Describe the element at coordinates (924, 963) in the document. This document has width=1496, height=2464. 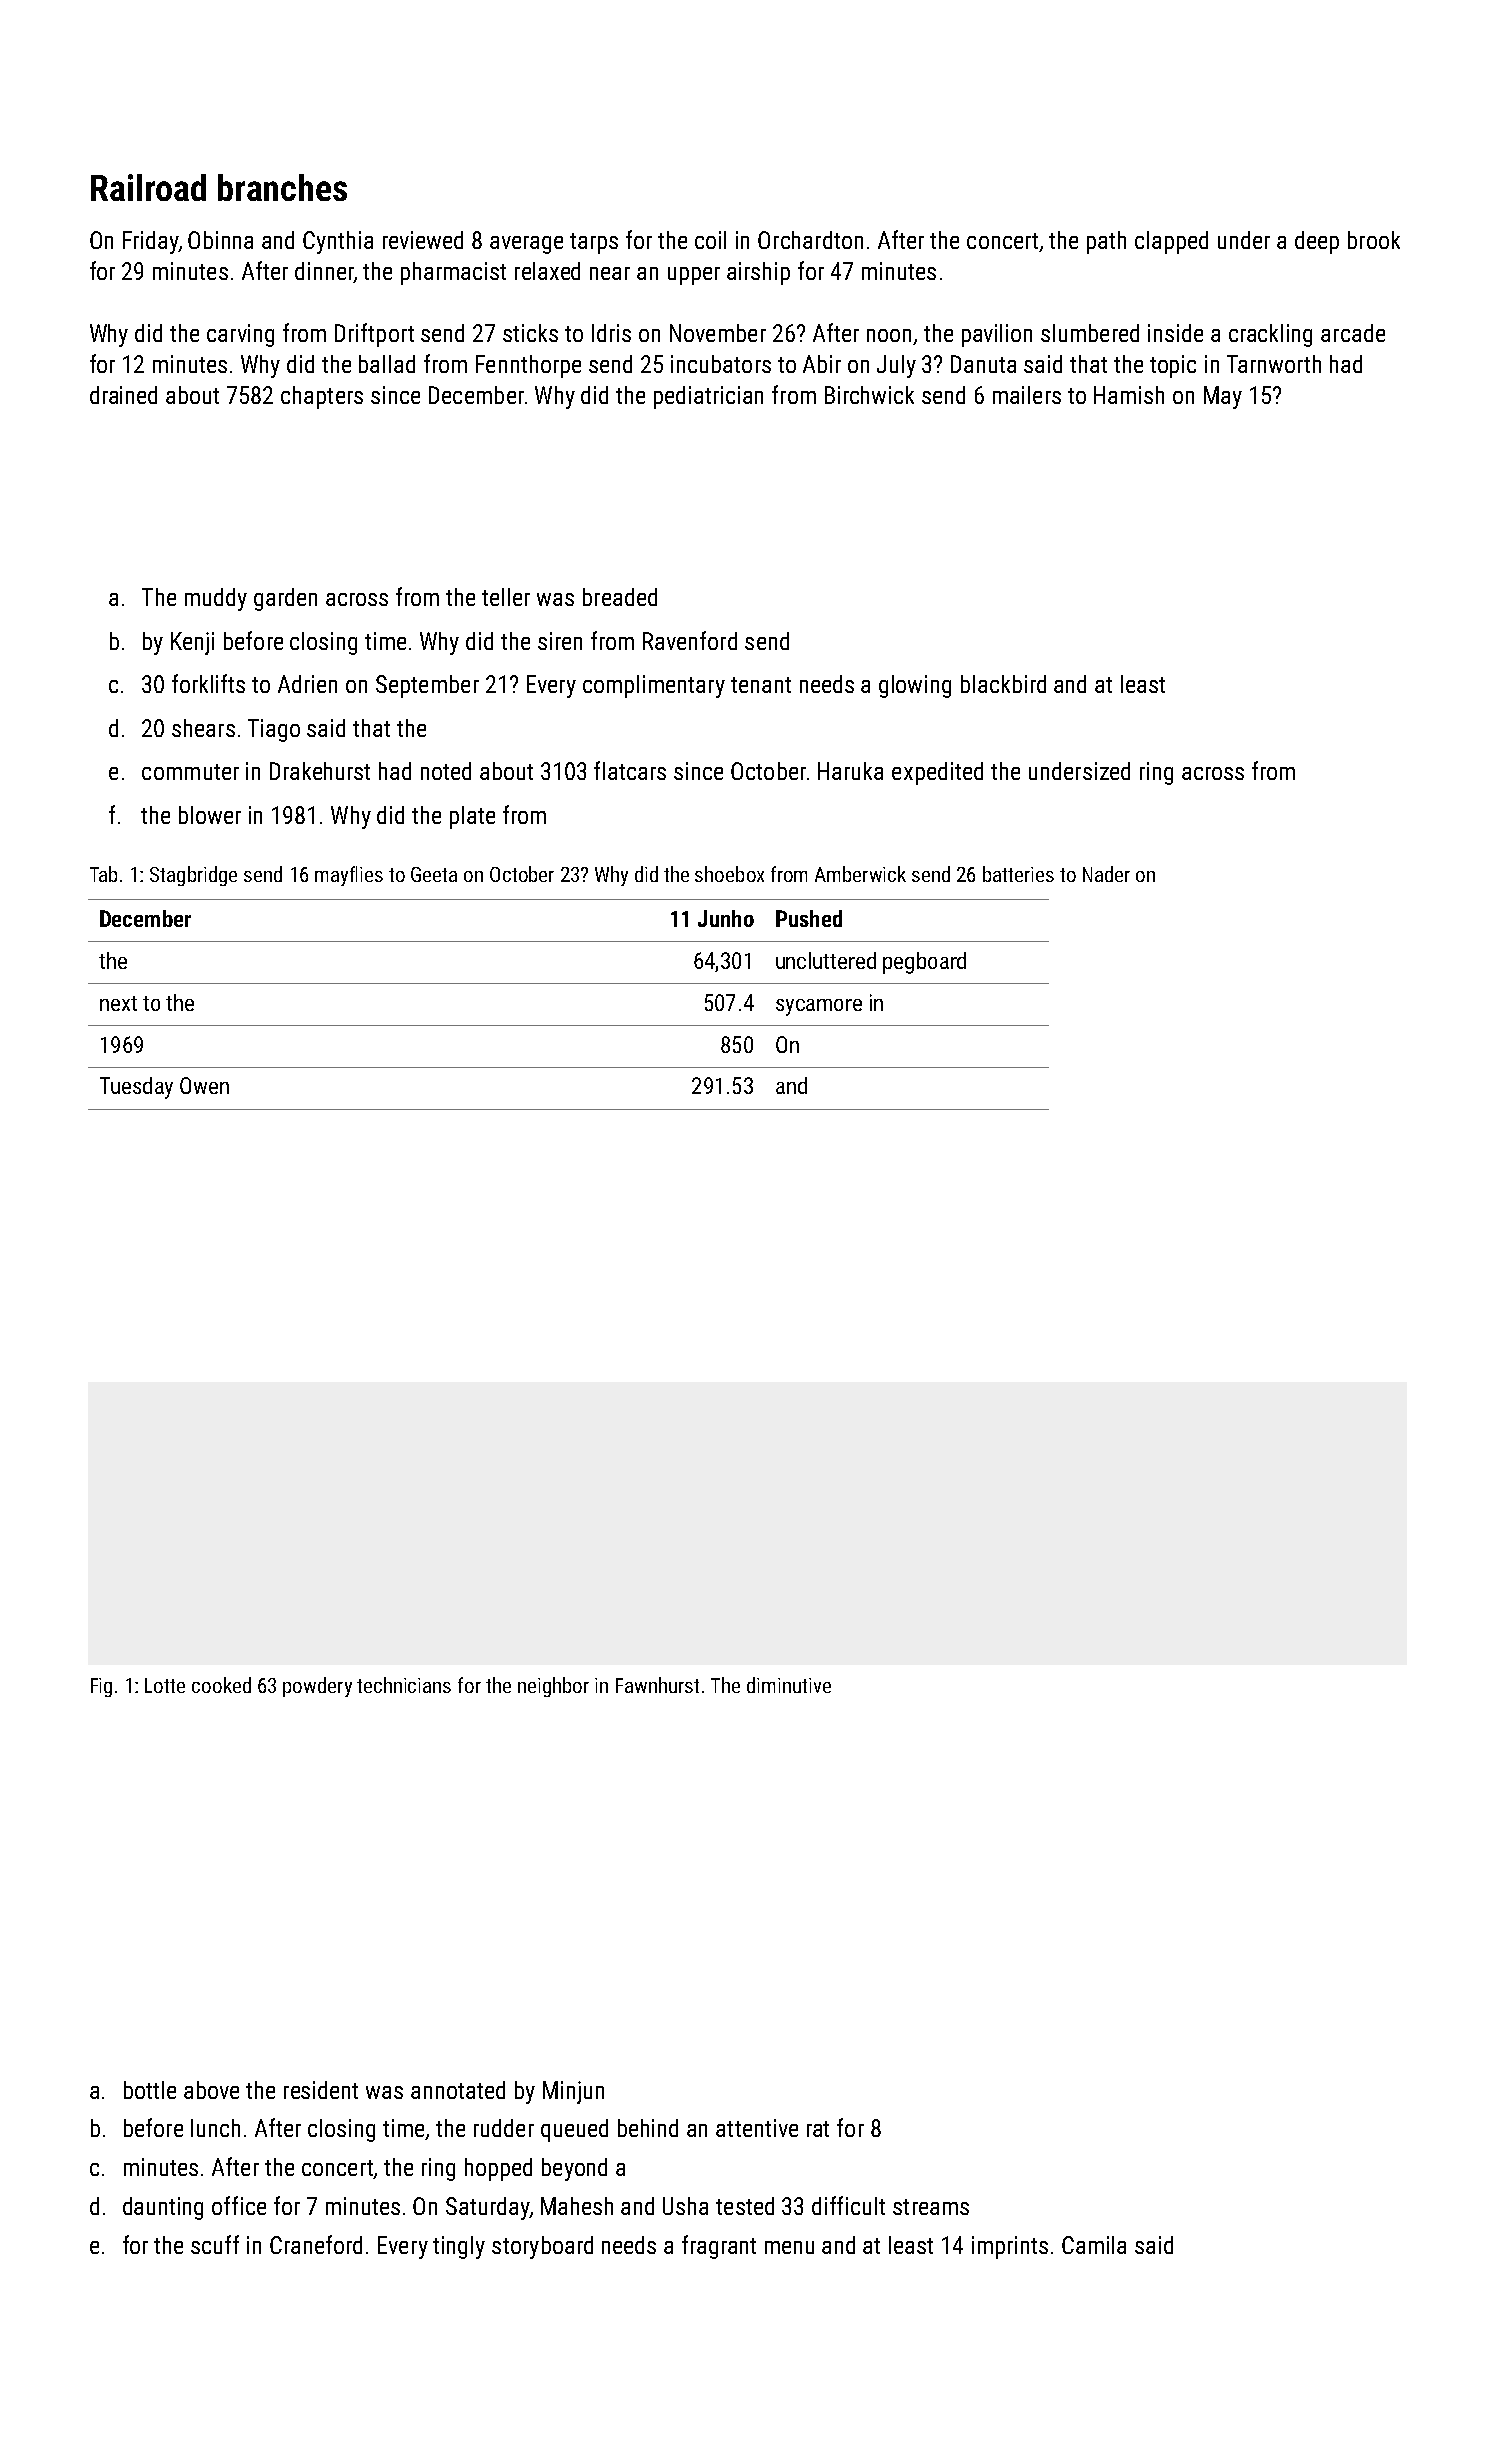
I see `pegboard` at that location.
